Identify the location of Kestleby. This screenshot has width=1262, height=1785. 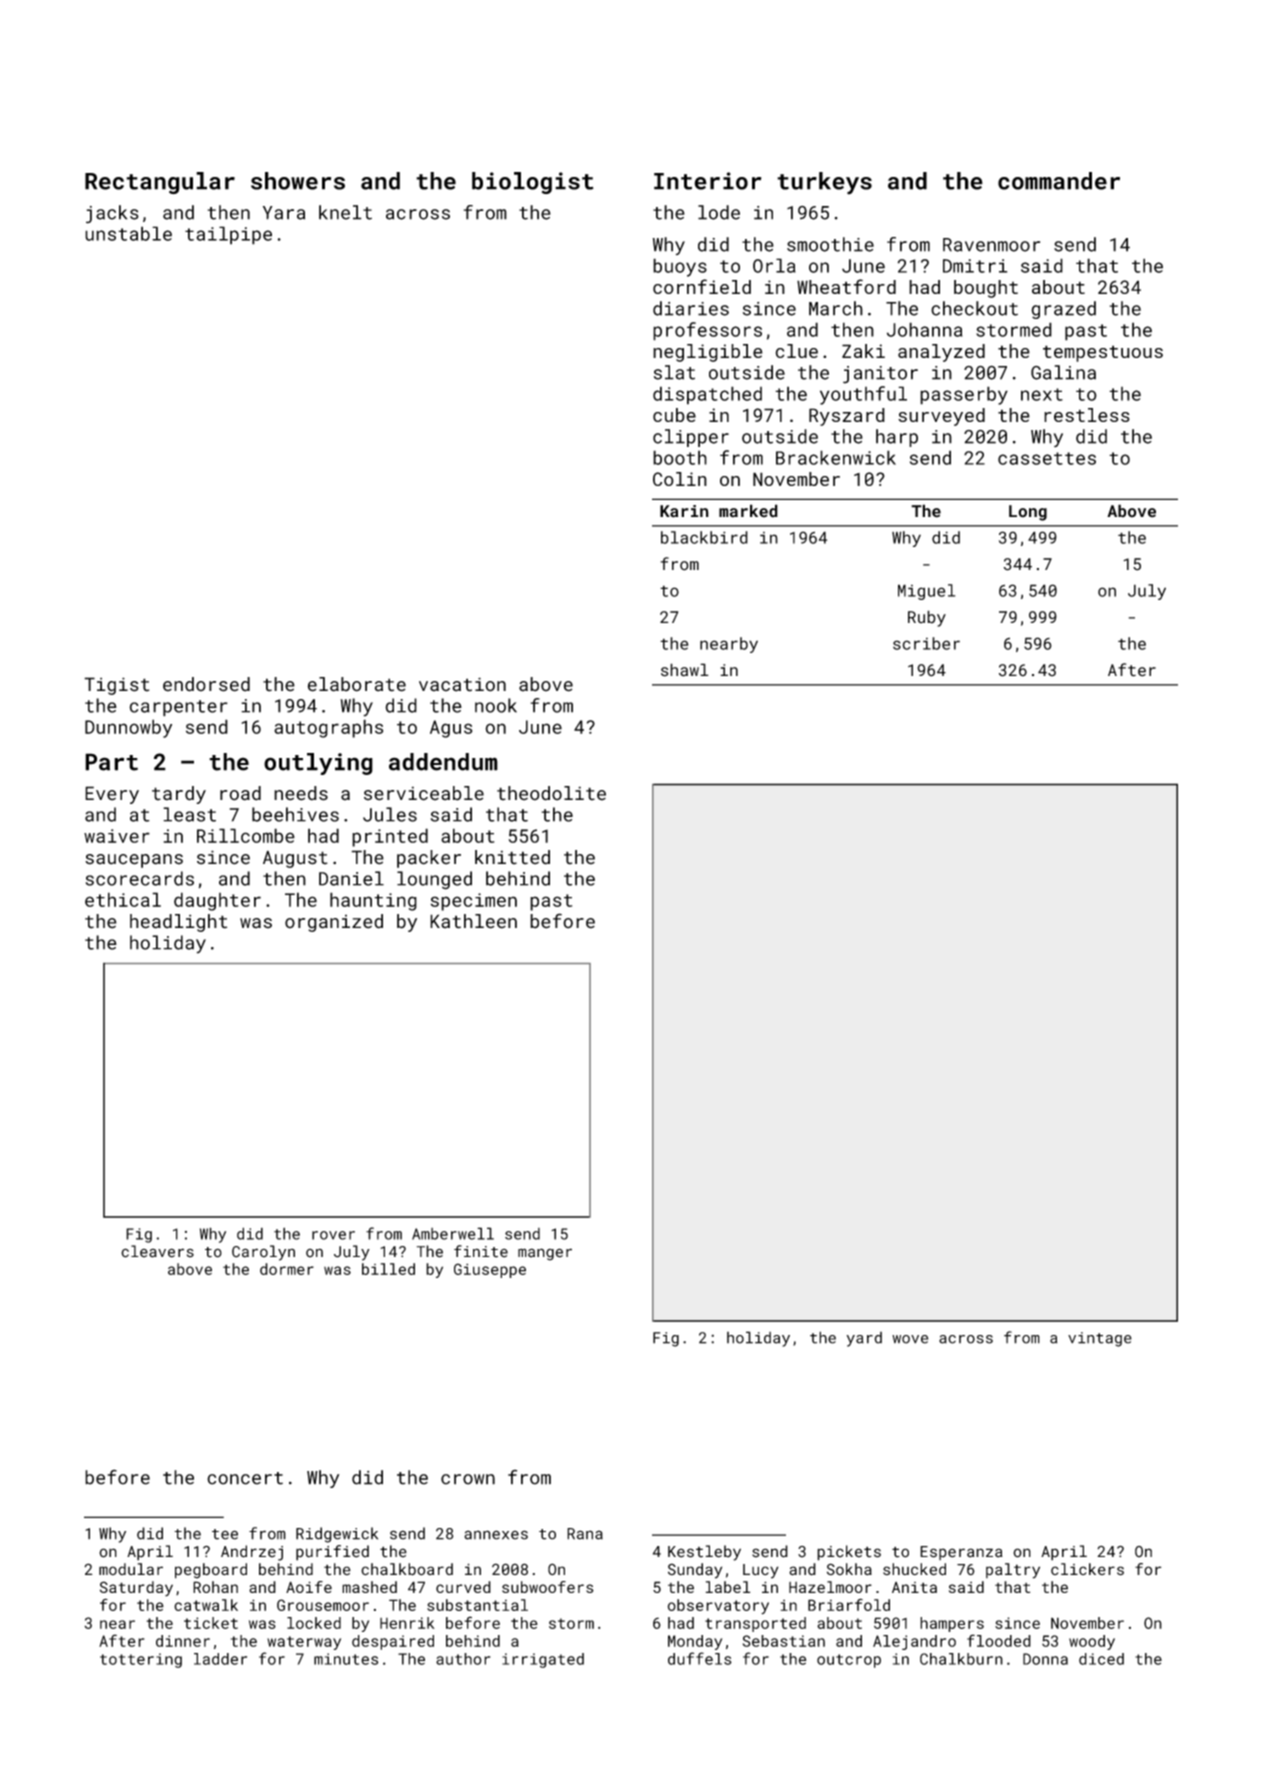
(704, 1553).
